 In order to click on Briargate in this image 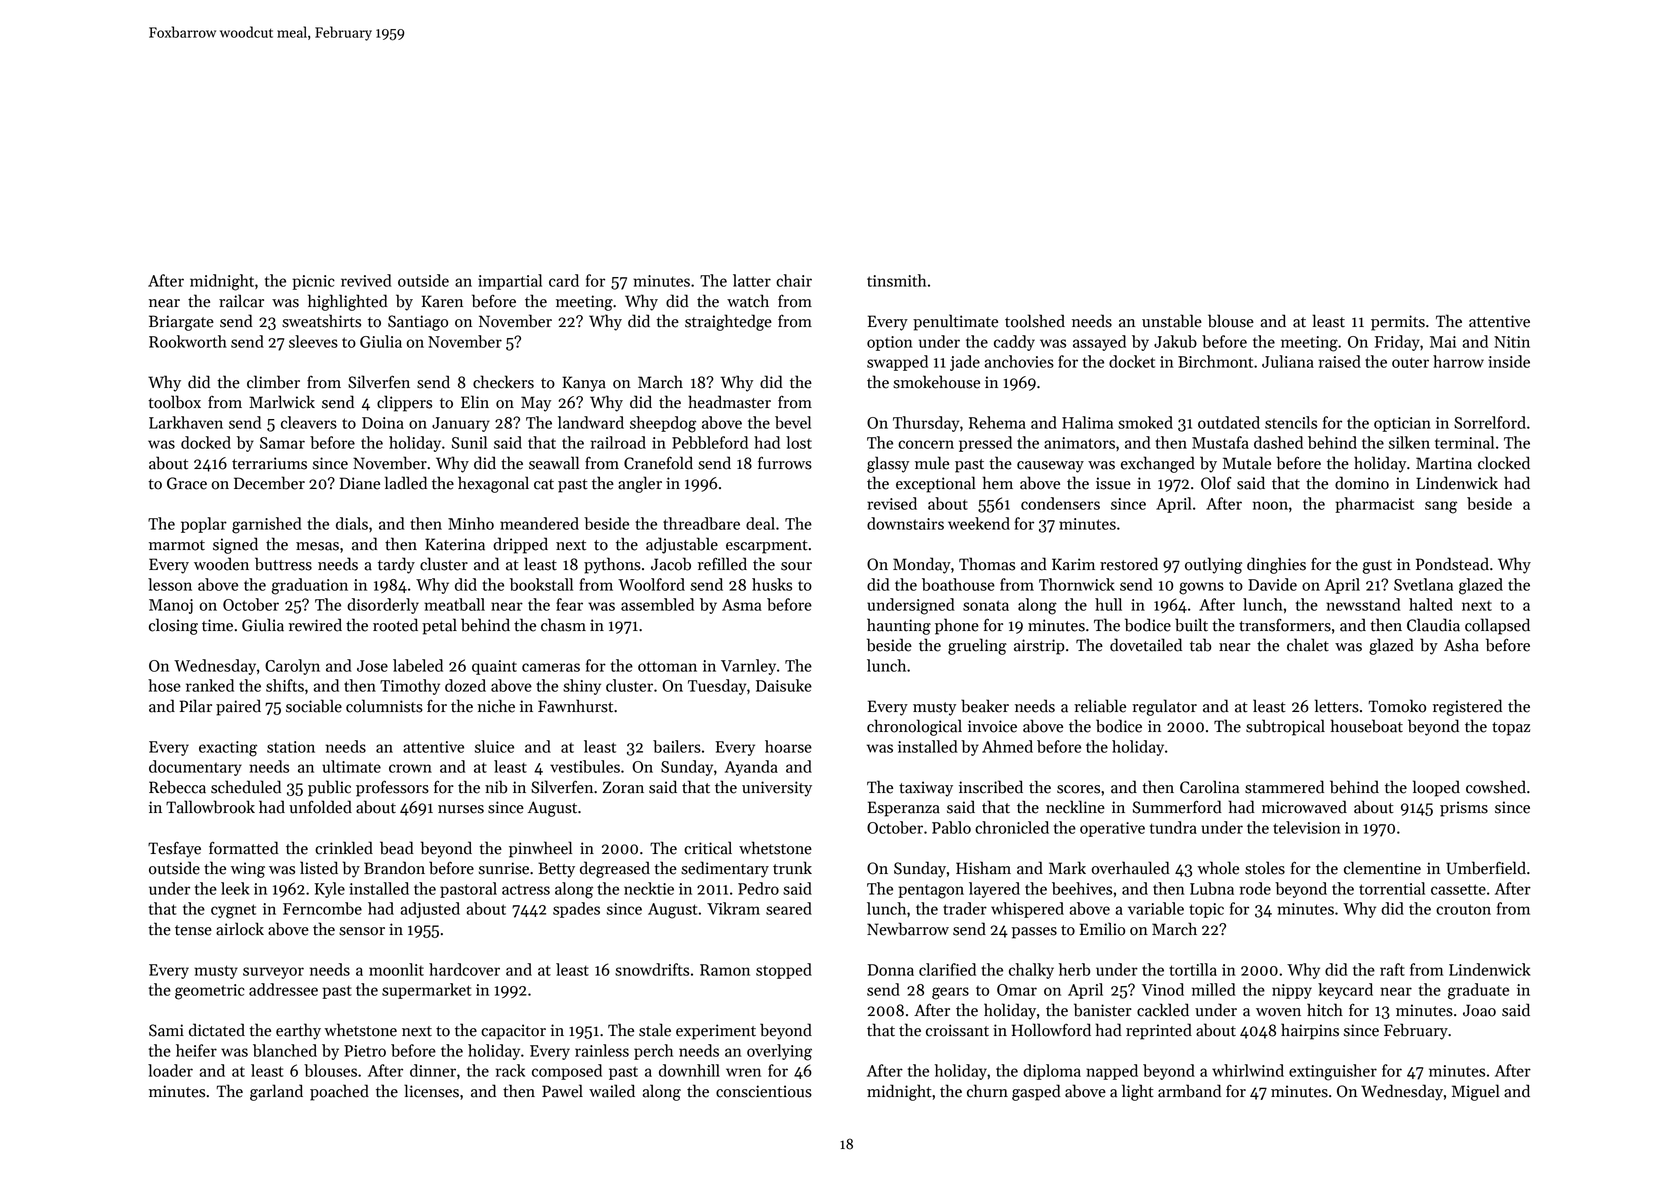, I will do `click(181, 323)`.
